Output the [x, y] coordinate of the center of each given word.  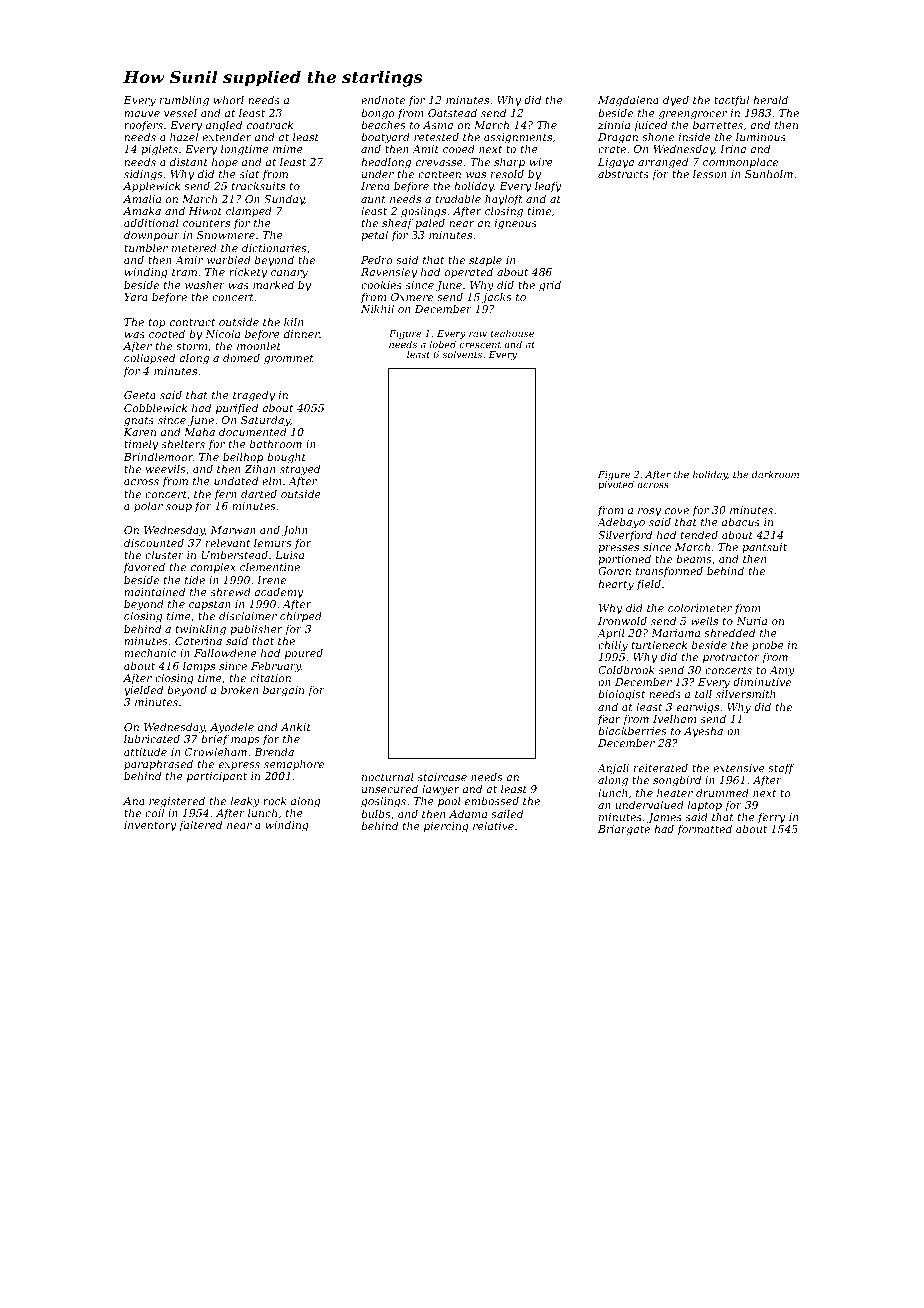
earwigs [698, 708]
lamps [199, 666]
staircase [442, 777]
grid [550, 286]
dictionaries [274, 247]
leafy [548, 187]
